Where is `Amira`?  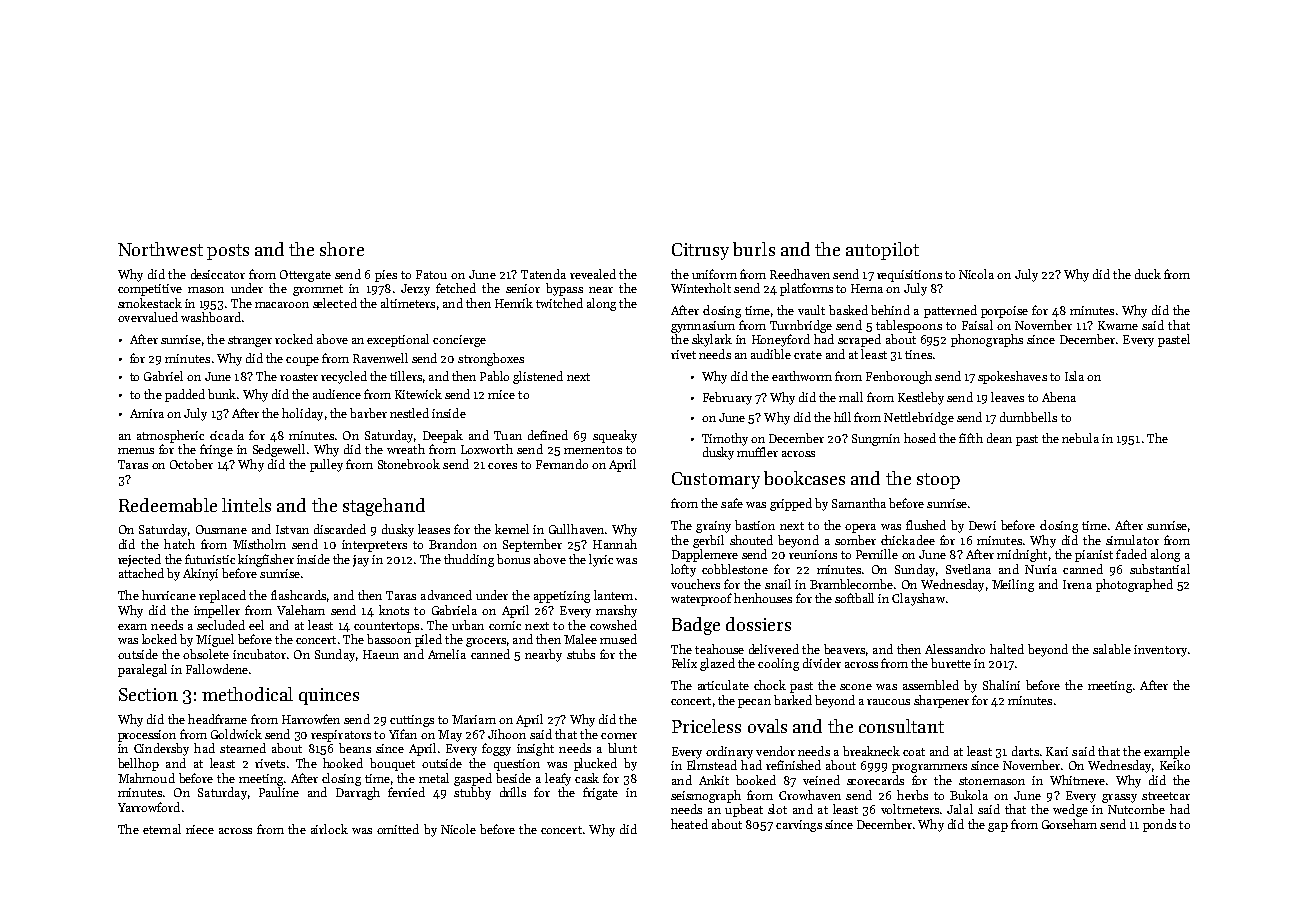 Amira is located at coordinates (147, 413).
